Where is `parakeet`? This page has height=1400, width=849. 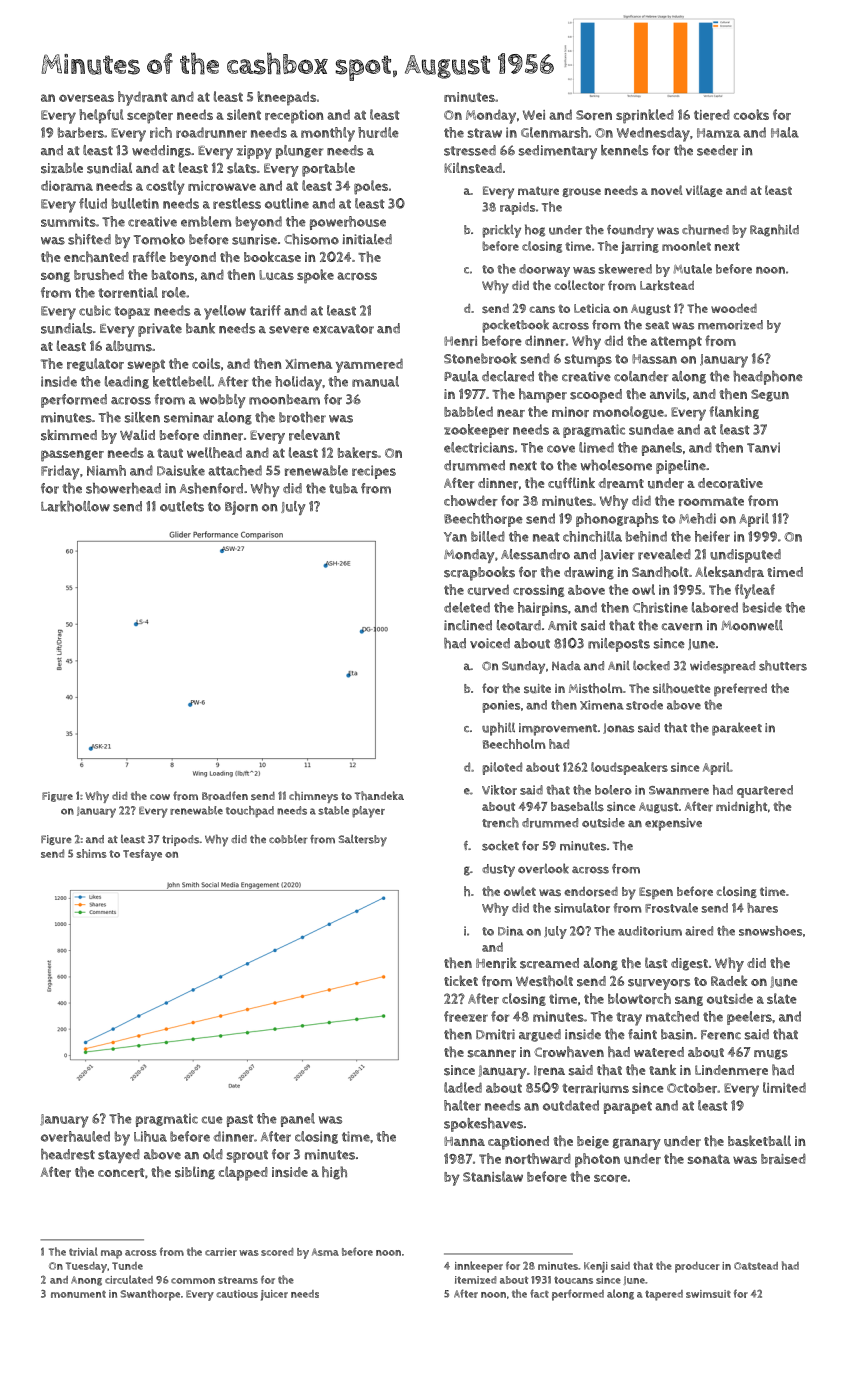 parakeet is located at coordinates (737, 729).
